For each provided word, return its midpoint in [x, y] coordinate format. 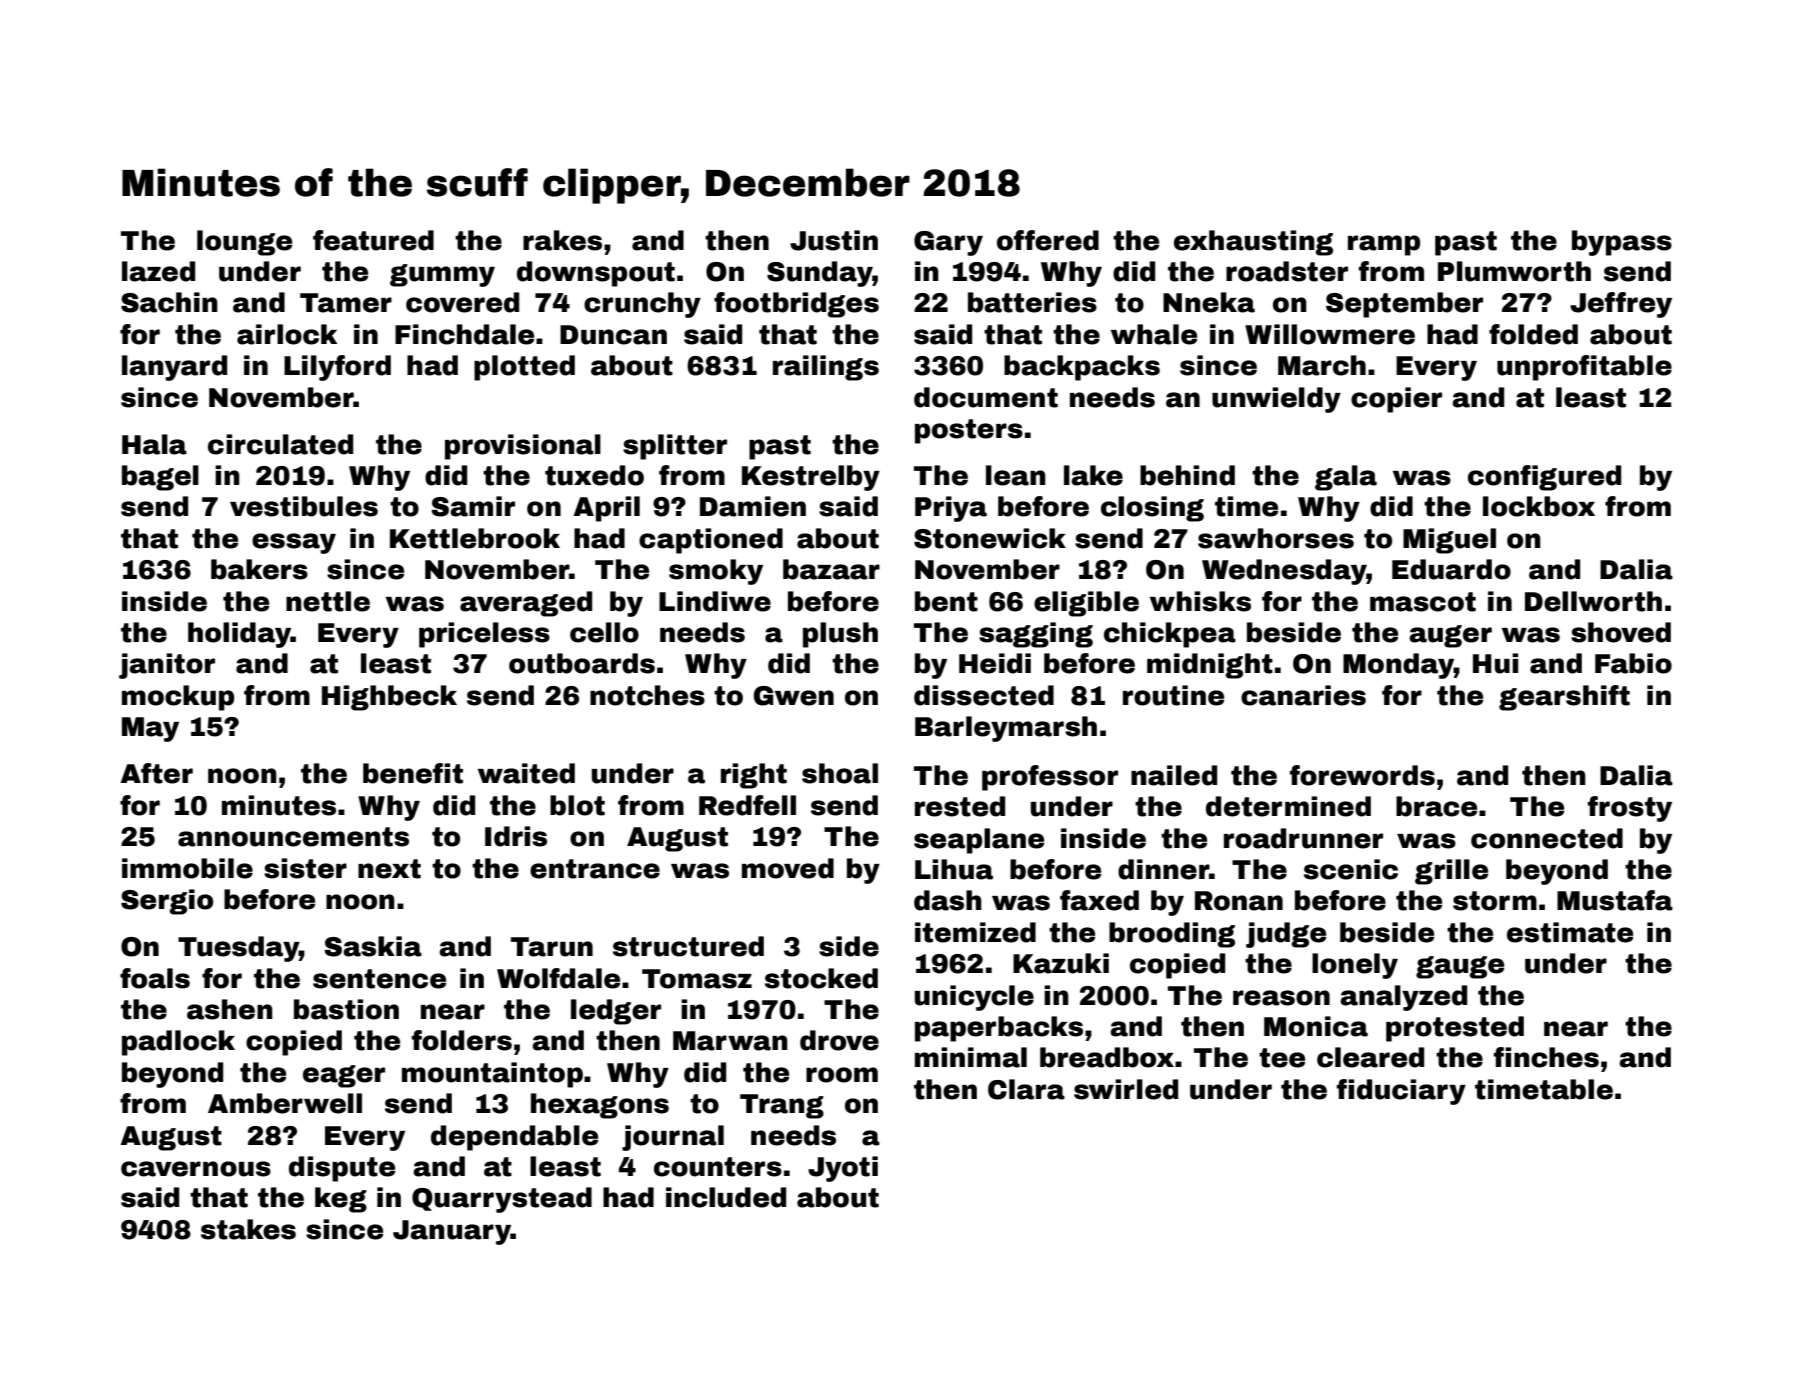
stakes [248, 1229]
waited [526, 773]
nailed [1174, 775]
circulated [280, 444]
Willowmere [1330, 334]
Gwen [794, 696]
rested [960, 806]
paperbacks [999, 1029]
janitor [167, 666]
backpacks [1082, 368]
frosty [1630, 809]
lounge [244, 243]
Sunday [820, 274]
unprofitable [1584, 368]
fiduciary [1401, 1092]
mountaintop [492, 1075]
